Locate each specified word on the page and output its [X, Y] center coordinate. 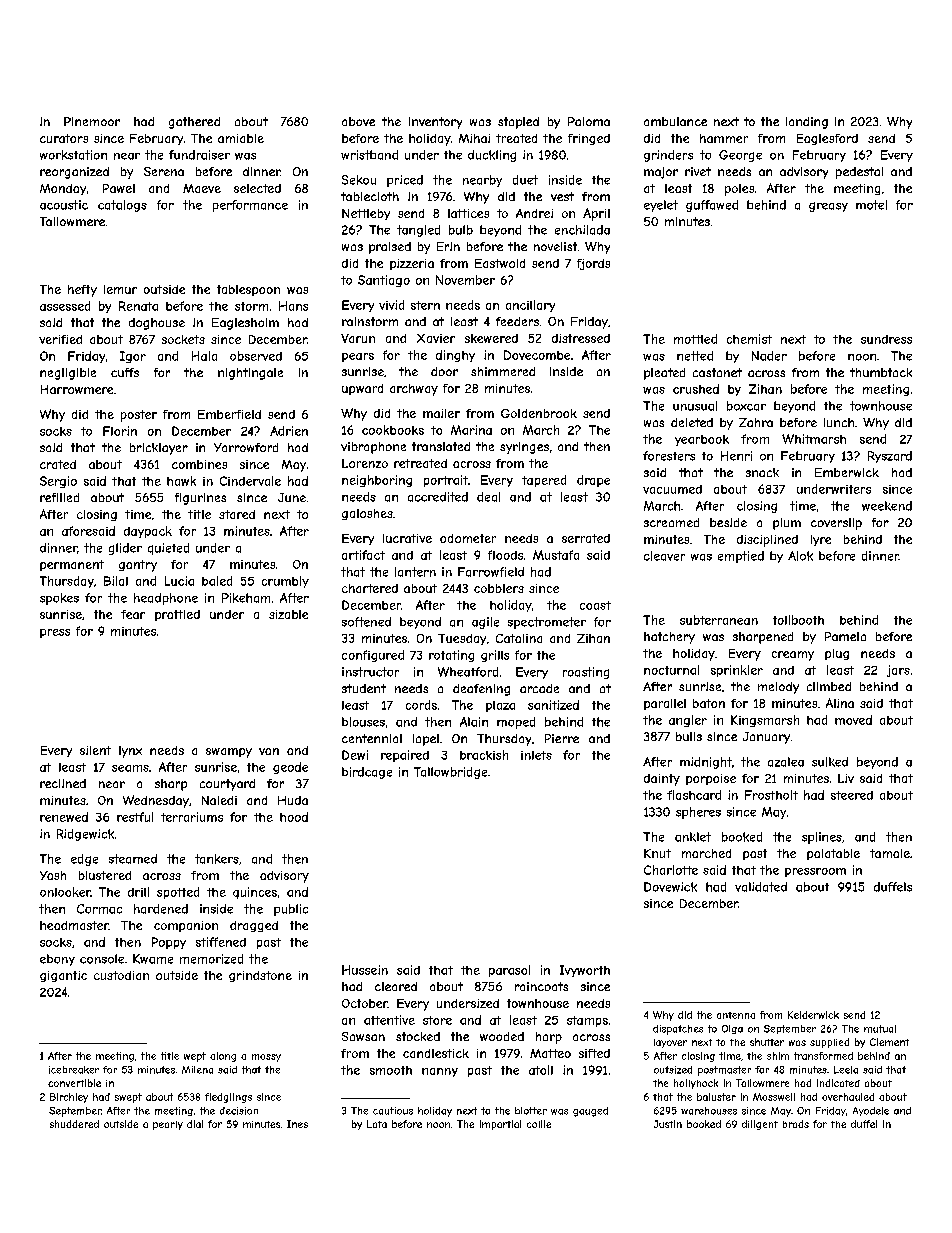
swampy [229, 753]
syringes [524, 448]
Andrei [534, 213]
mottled [695, 339]
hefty [82, 291]
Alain [474, 722]
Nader [769, 356]
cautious [393, 1111]
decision [239, 1111]
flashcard [694, 795]
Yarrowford [246, 447]
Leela [846, 1070]
